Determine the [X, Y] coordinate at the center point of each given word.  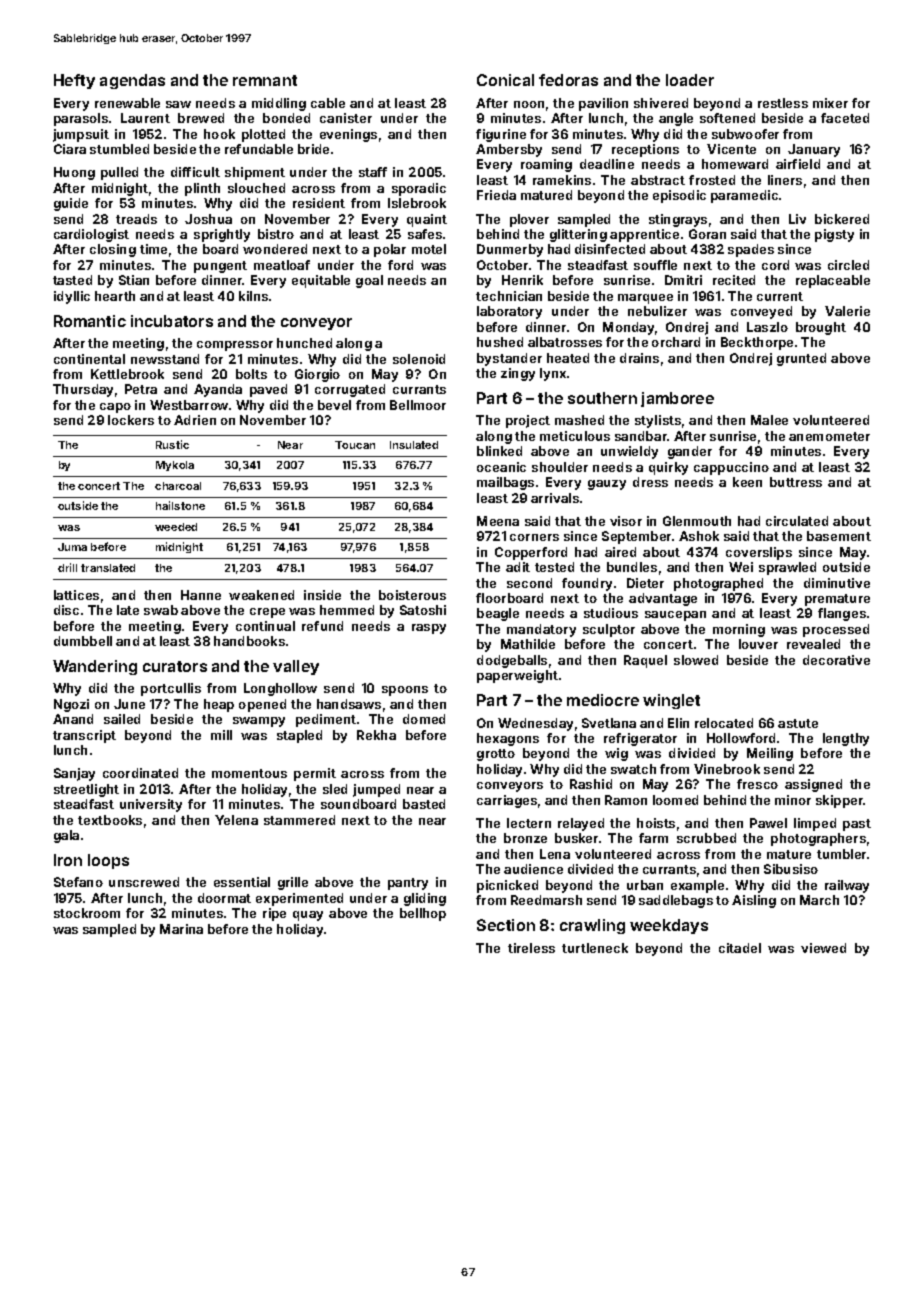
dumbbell [83, 641]
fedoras [568, 80]
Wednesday [535, 724]
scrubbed [706, 838]
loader [690, 80]
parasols [81, 119]
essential [242, 882]
